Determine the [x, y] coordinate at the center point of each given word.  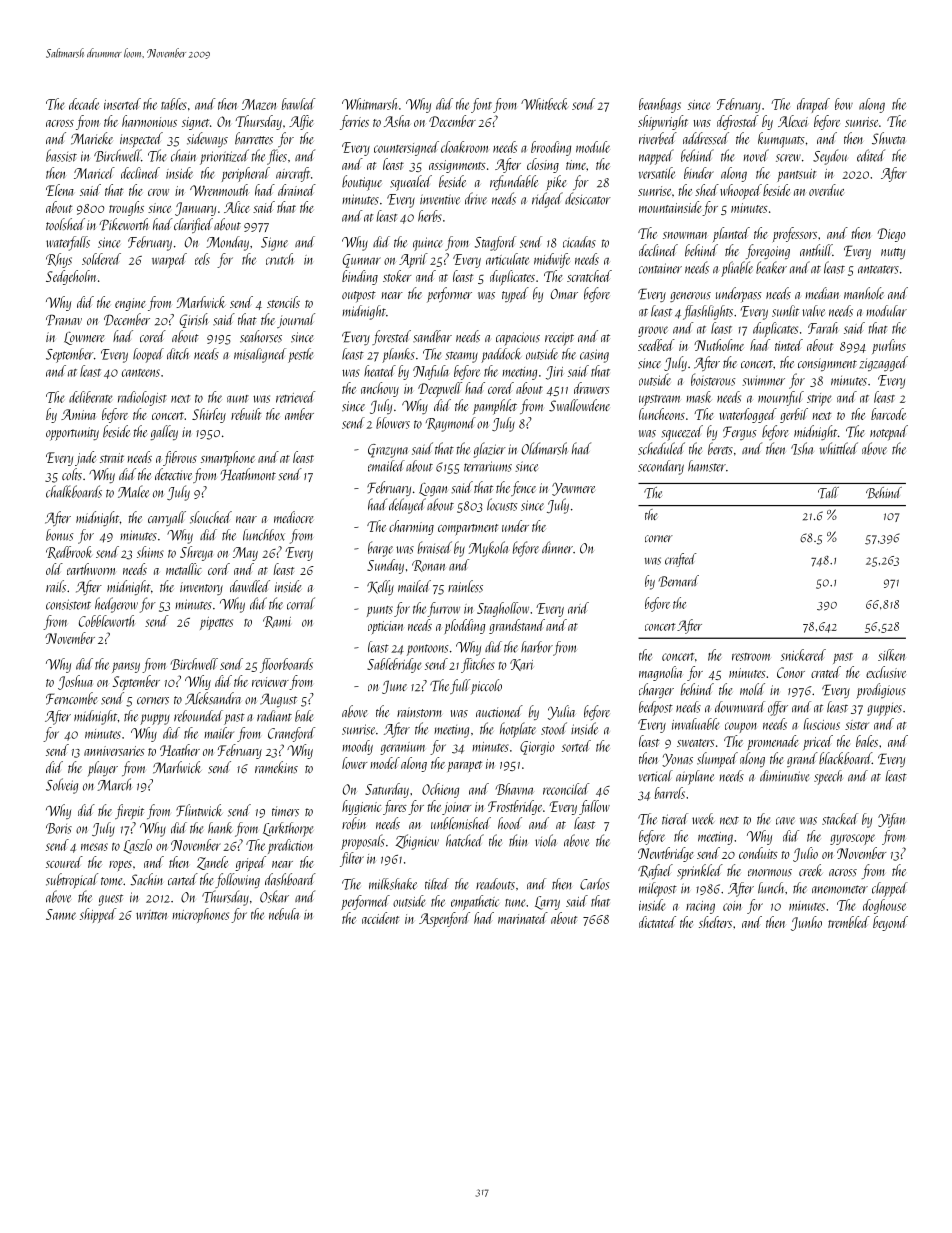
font [481, 105]
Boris [59, 828]
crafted [681, 560]
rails [56, 586]
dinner [557, 547]
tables [174, 104]
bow [844, 104]
